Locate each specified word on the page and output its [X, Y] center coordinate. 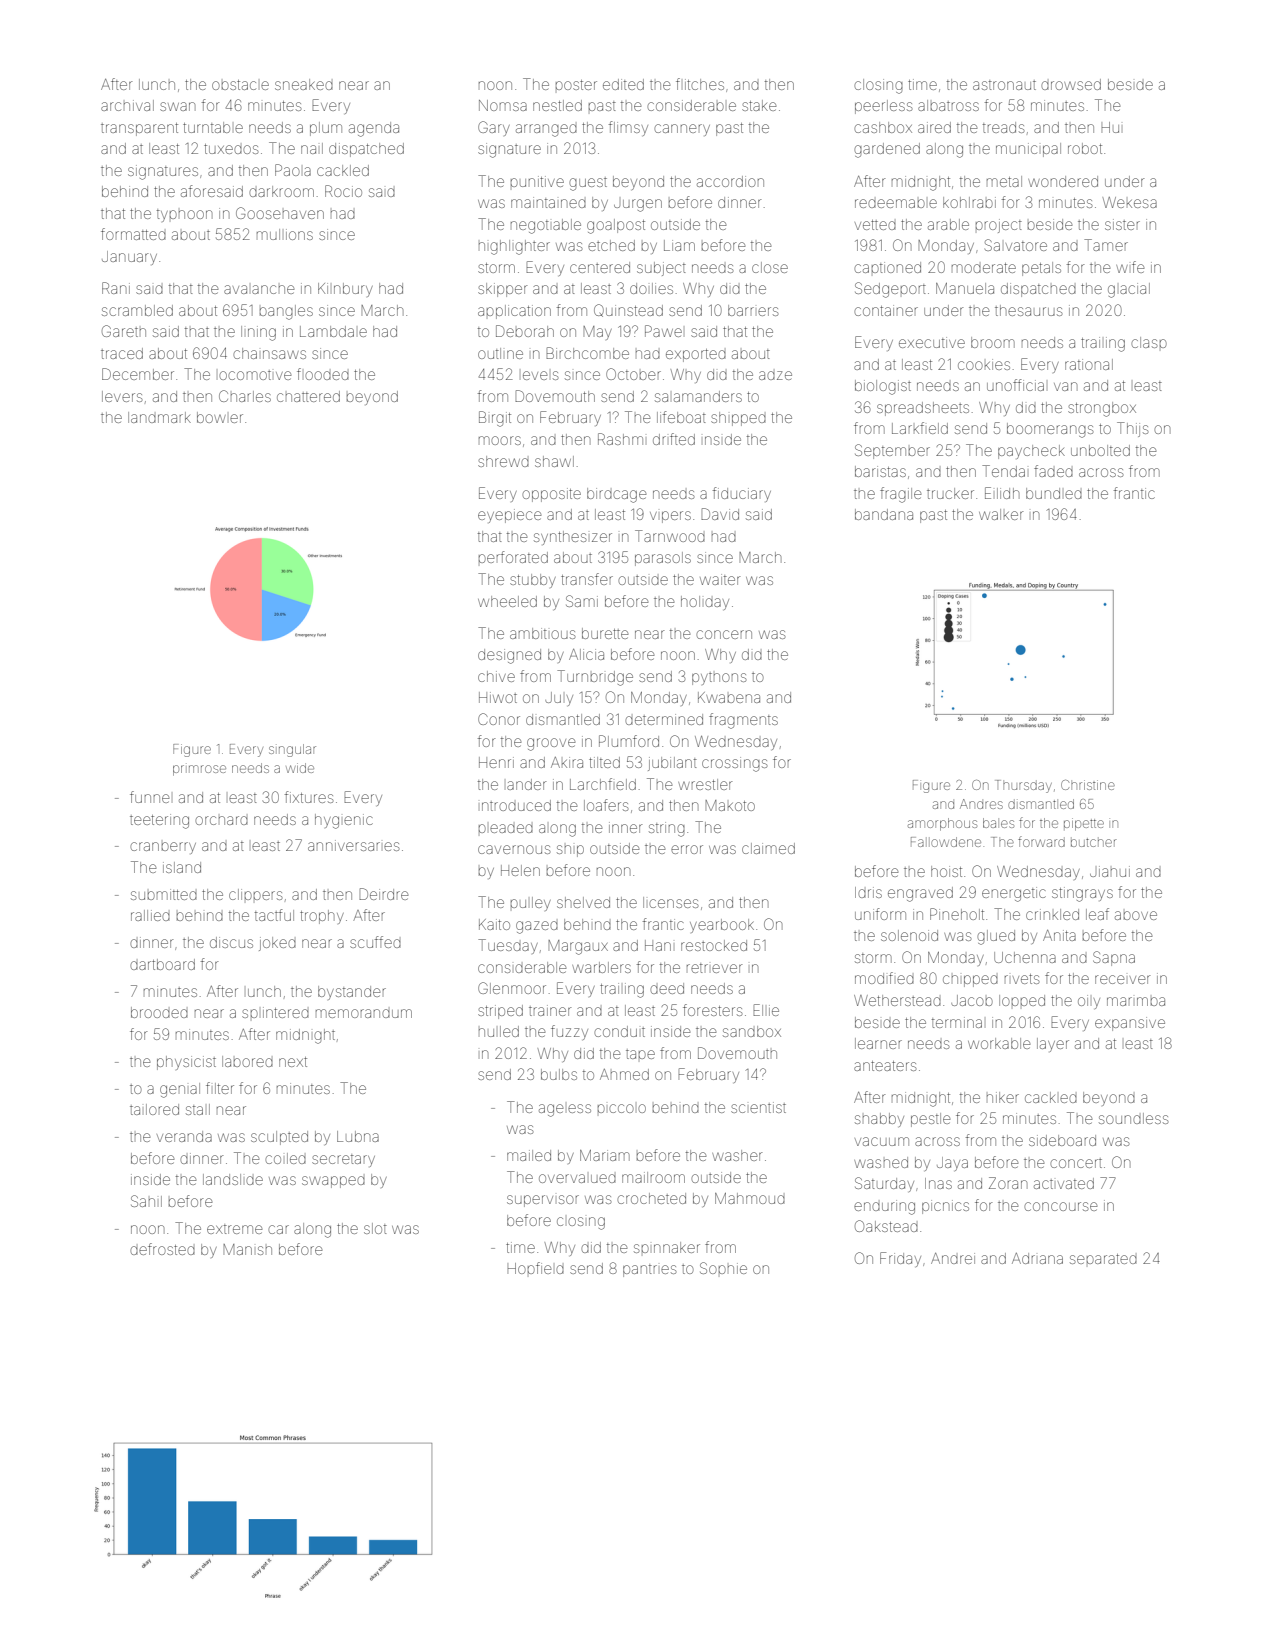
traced [122, 353]
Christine [1088, 785]
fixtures [309, 797]
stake [759, 105]
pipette [1084, 824]
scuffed [375, 942]
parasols [663, 559]
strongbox [1102, 409]
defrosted [162, 1249]
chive [496, 676]
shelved [583, 902]
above [1136, 915]
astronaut [1004, 85]
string [667, 829]
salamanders [698, 396]
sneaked [304, 84]
